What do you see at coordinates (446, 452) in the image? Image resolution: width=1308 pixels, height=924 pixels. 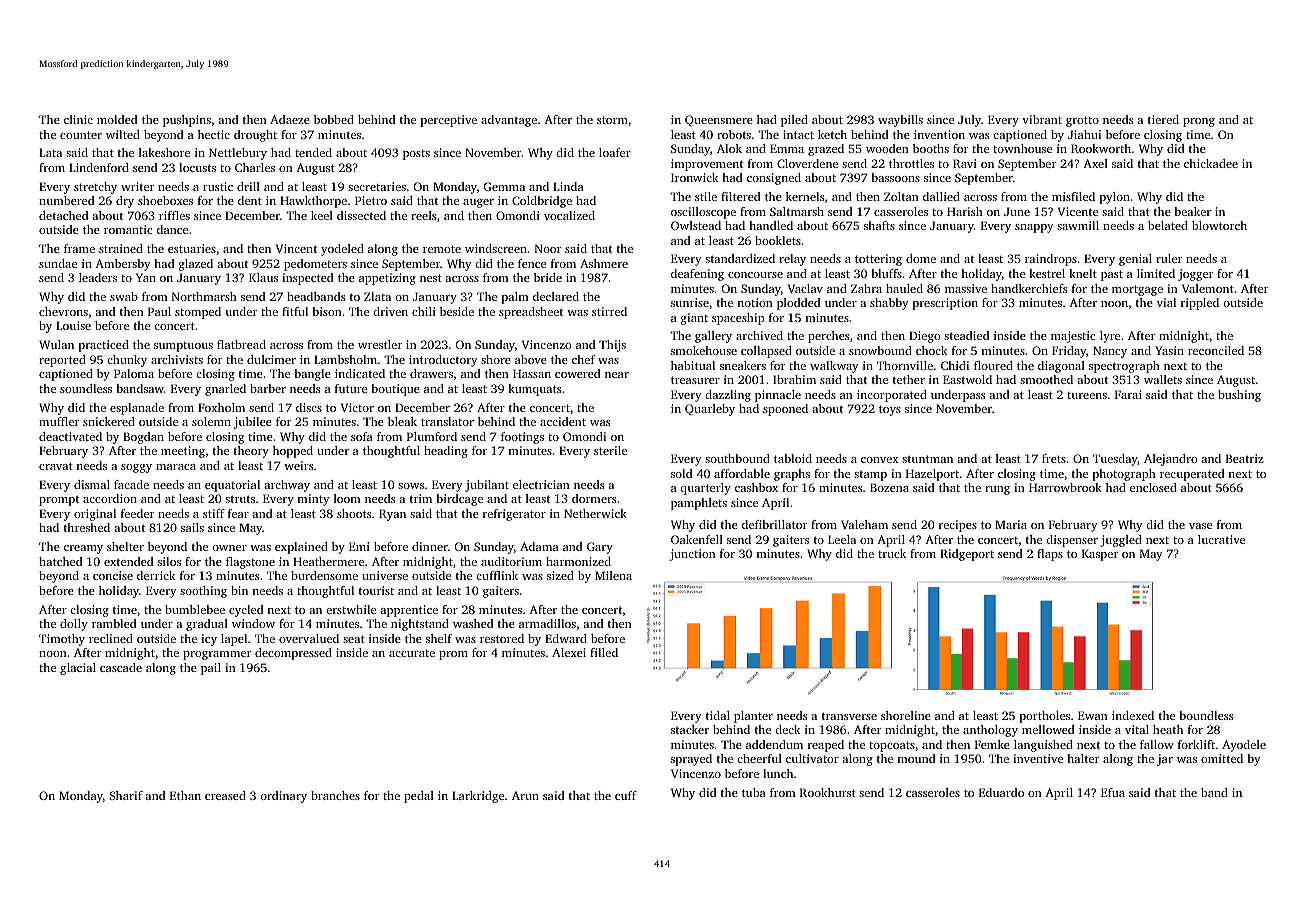 I see `heading` at bounding box center [446, 452].
